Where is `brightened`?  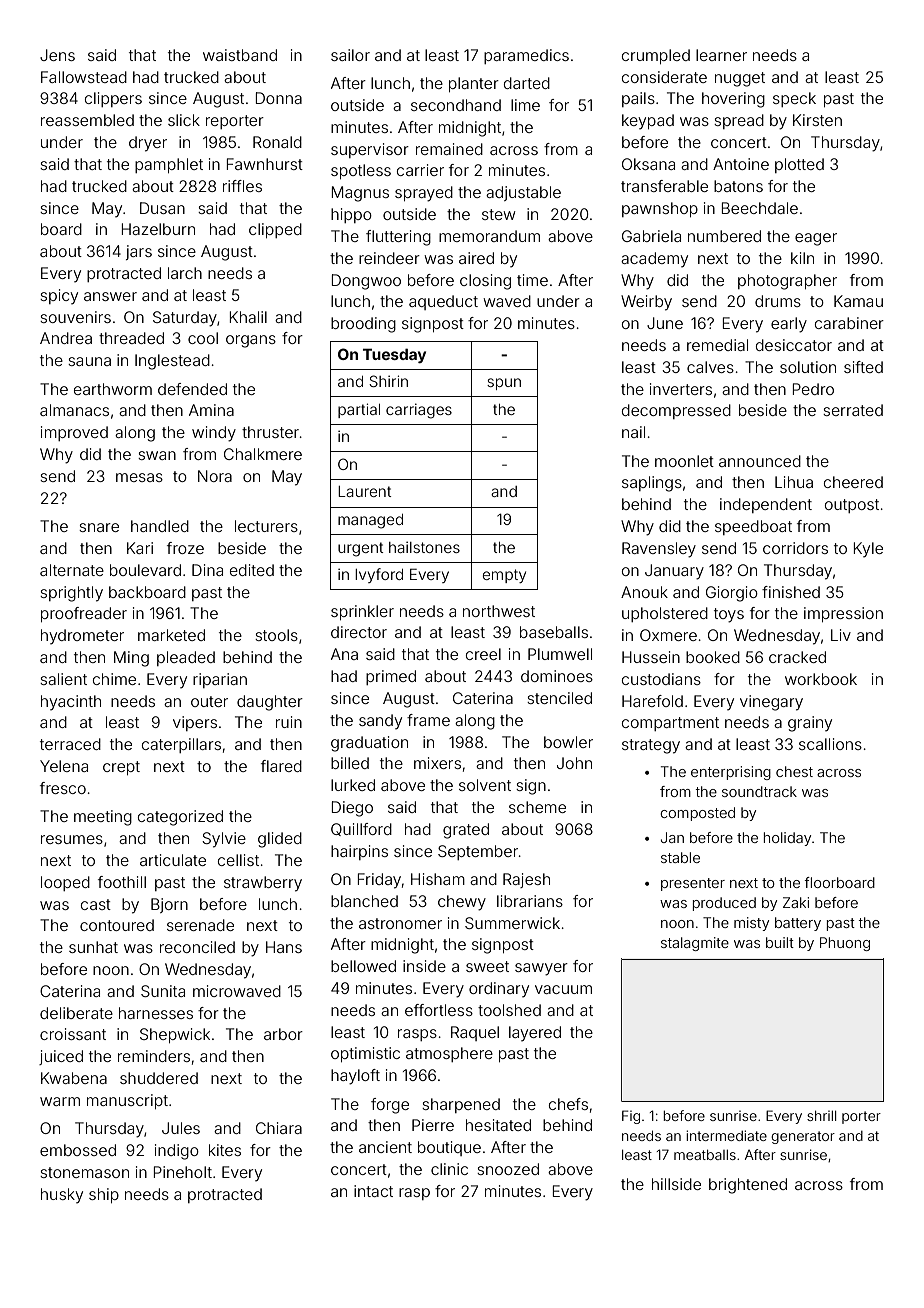
brightened is located at coordinates (748, 1186).
